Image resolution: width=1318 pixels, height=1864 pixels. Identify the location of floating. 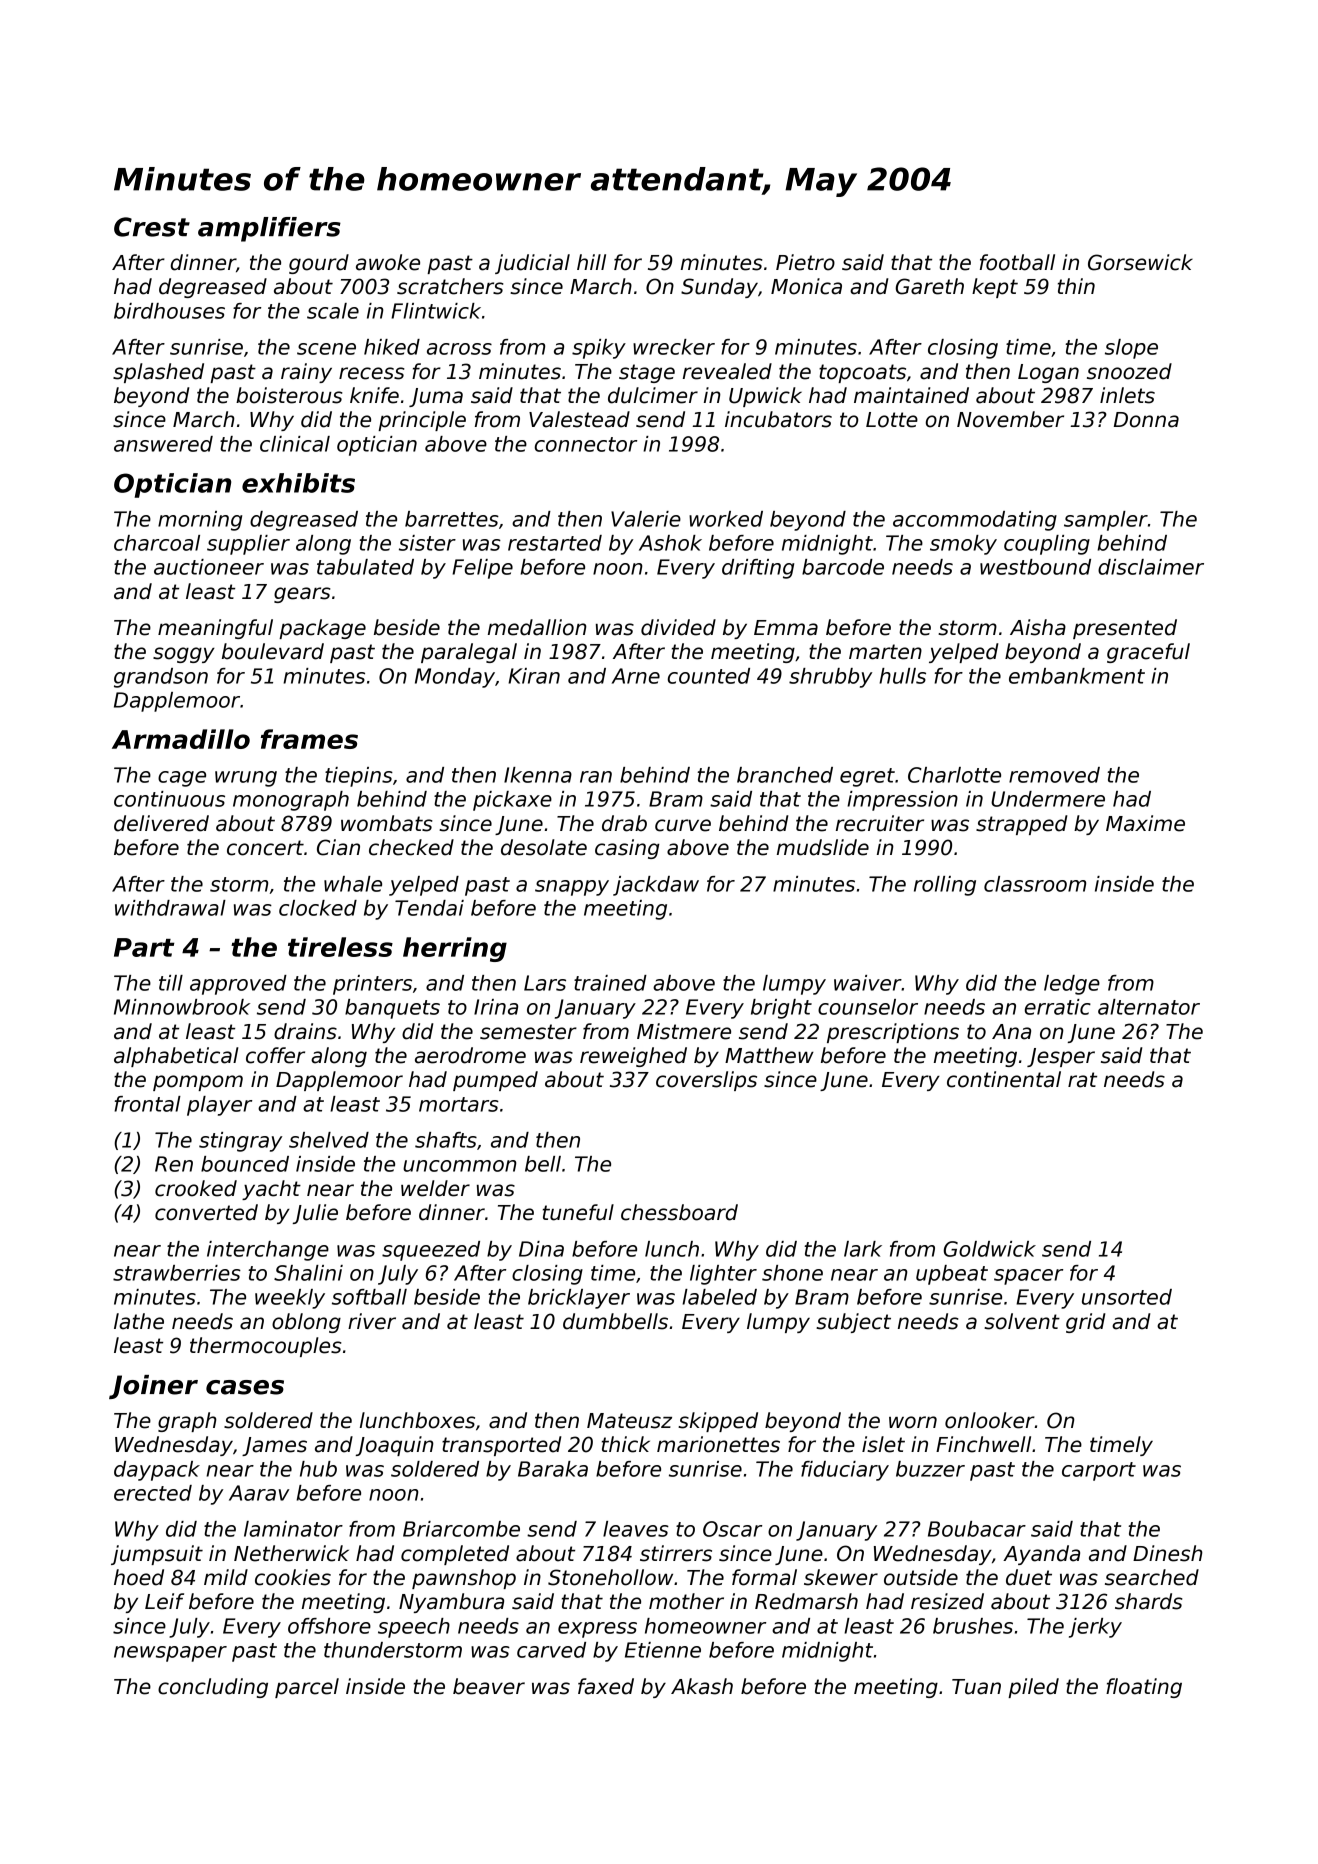
(1144, 1688).
